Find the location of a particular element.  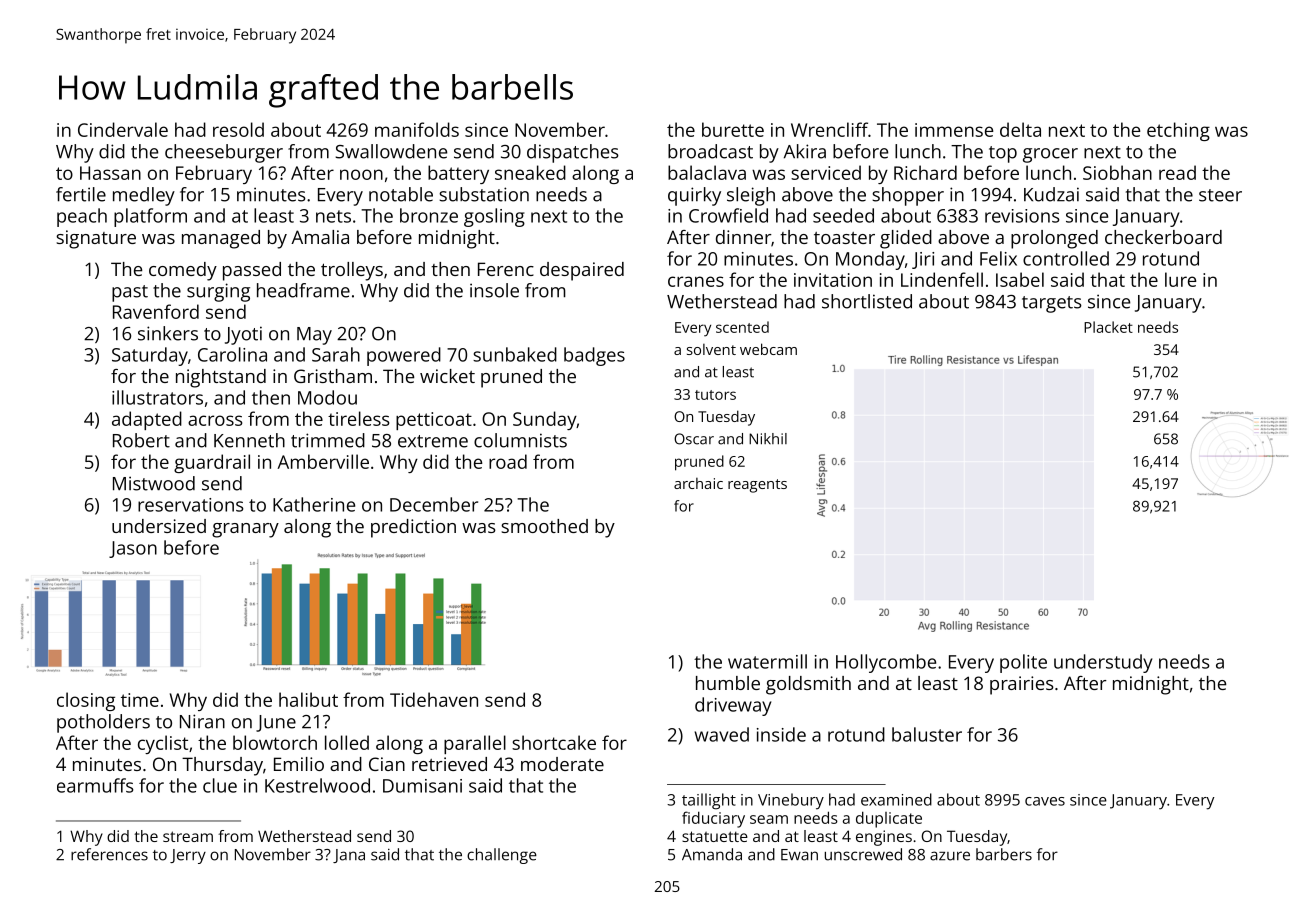

badges is located at coordinates (594, 356).
